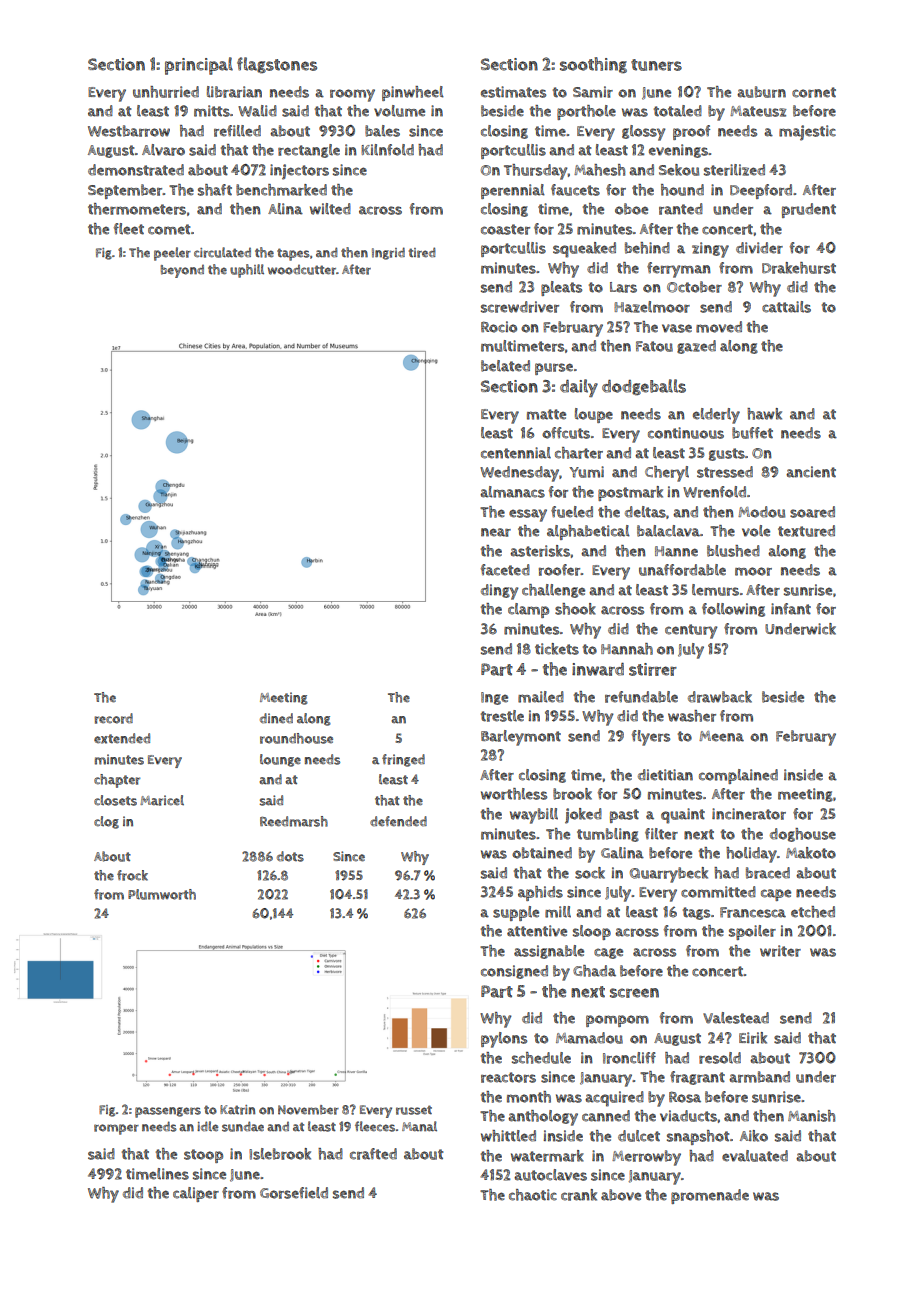  What do you see at coordinates (683, 816) in the document?
I see `quaint` at bounding box center [683, 816].
